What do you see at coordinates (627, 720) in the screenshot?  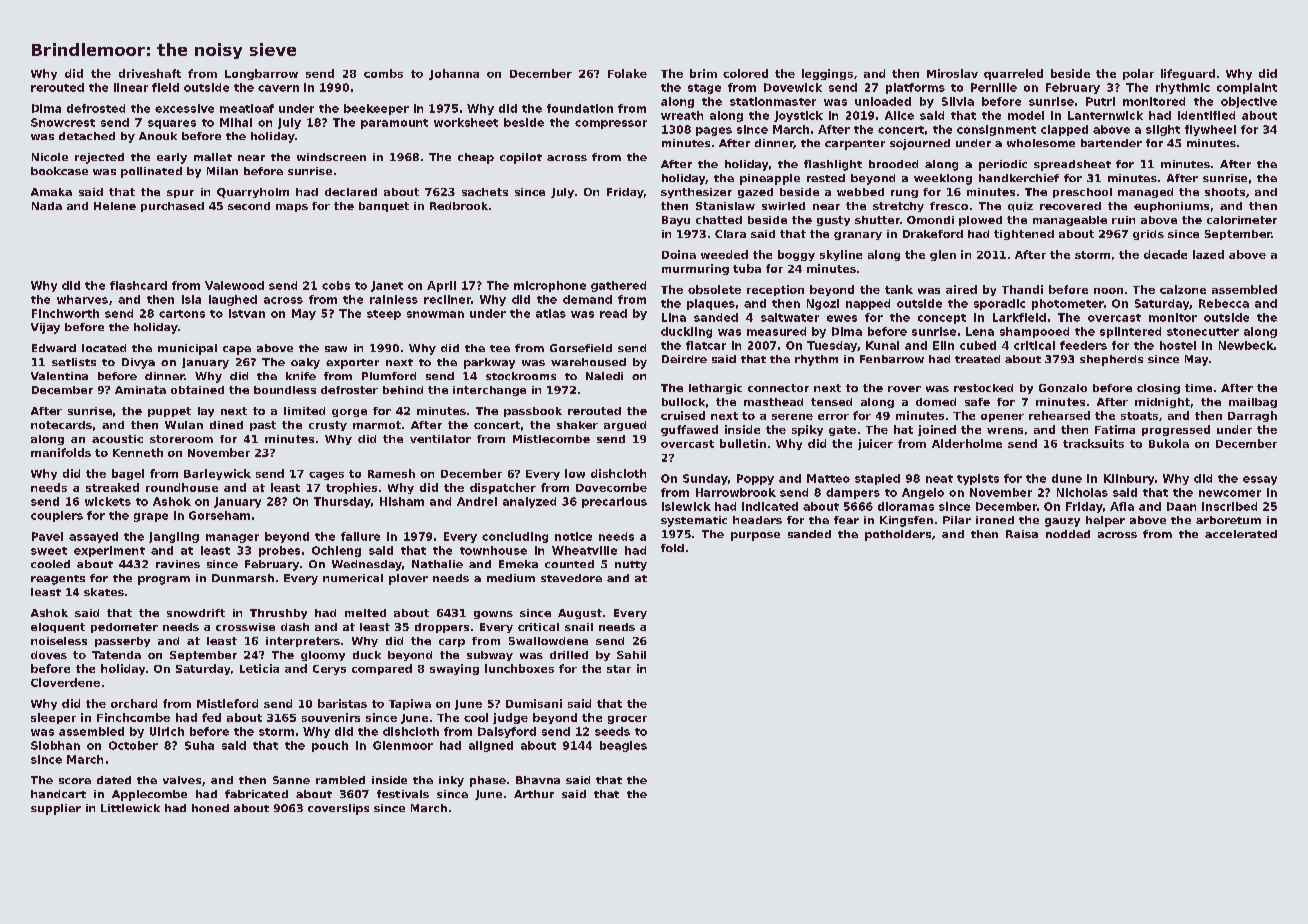 I see `grocer` at bounding box center [627, 720].
